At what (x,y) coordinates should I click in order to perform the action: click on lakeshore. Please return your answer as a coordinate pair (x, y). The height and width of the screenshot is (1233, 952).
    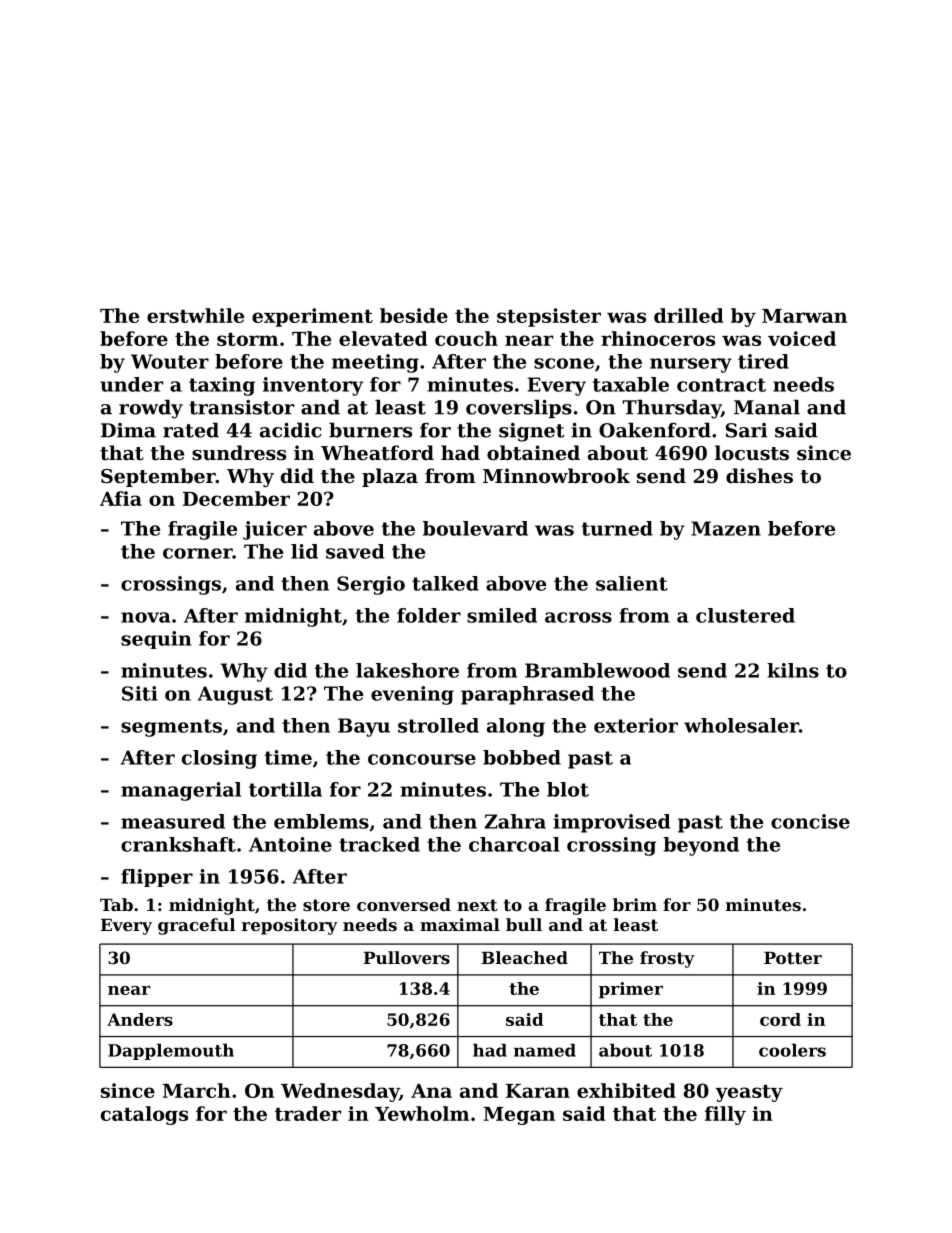
    Looking at the image, I should click on (407, 670).
